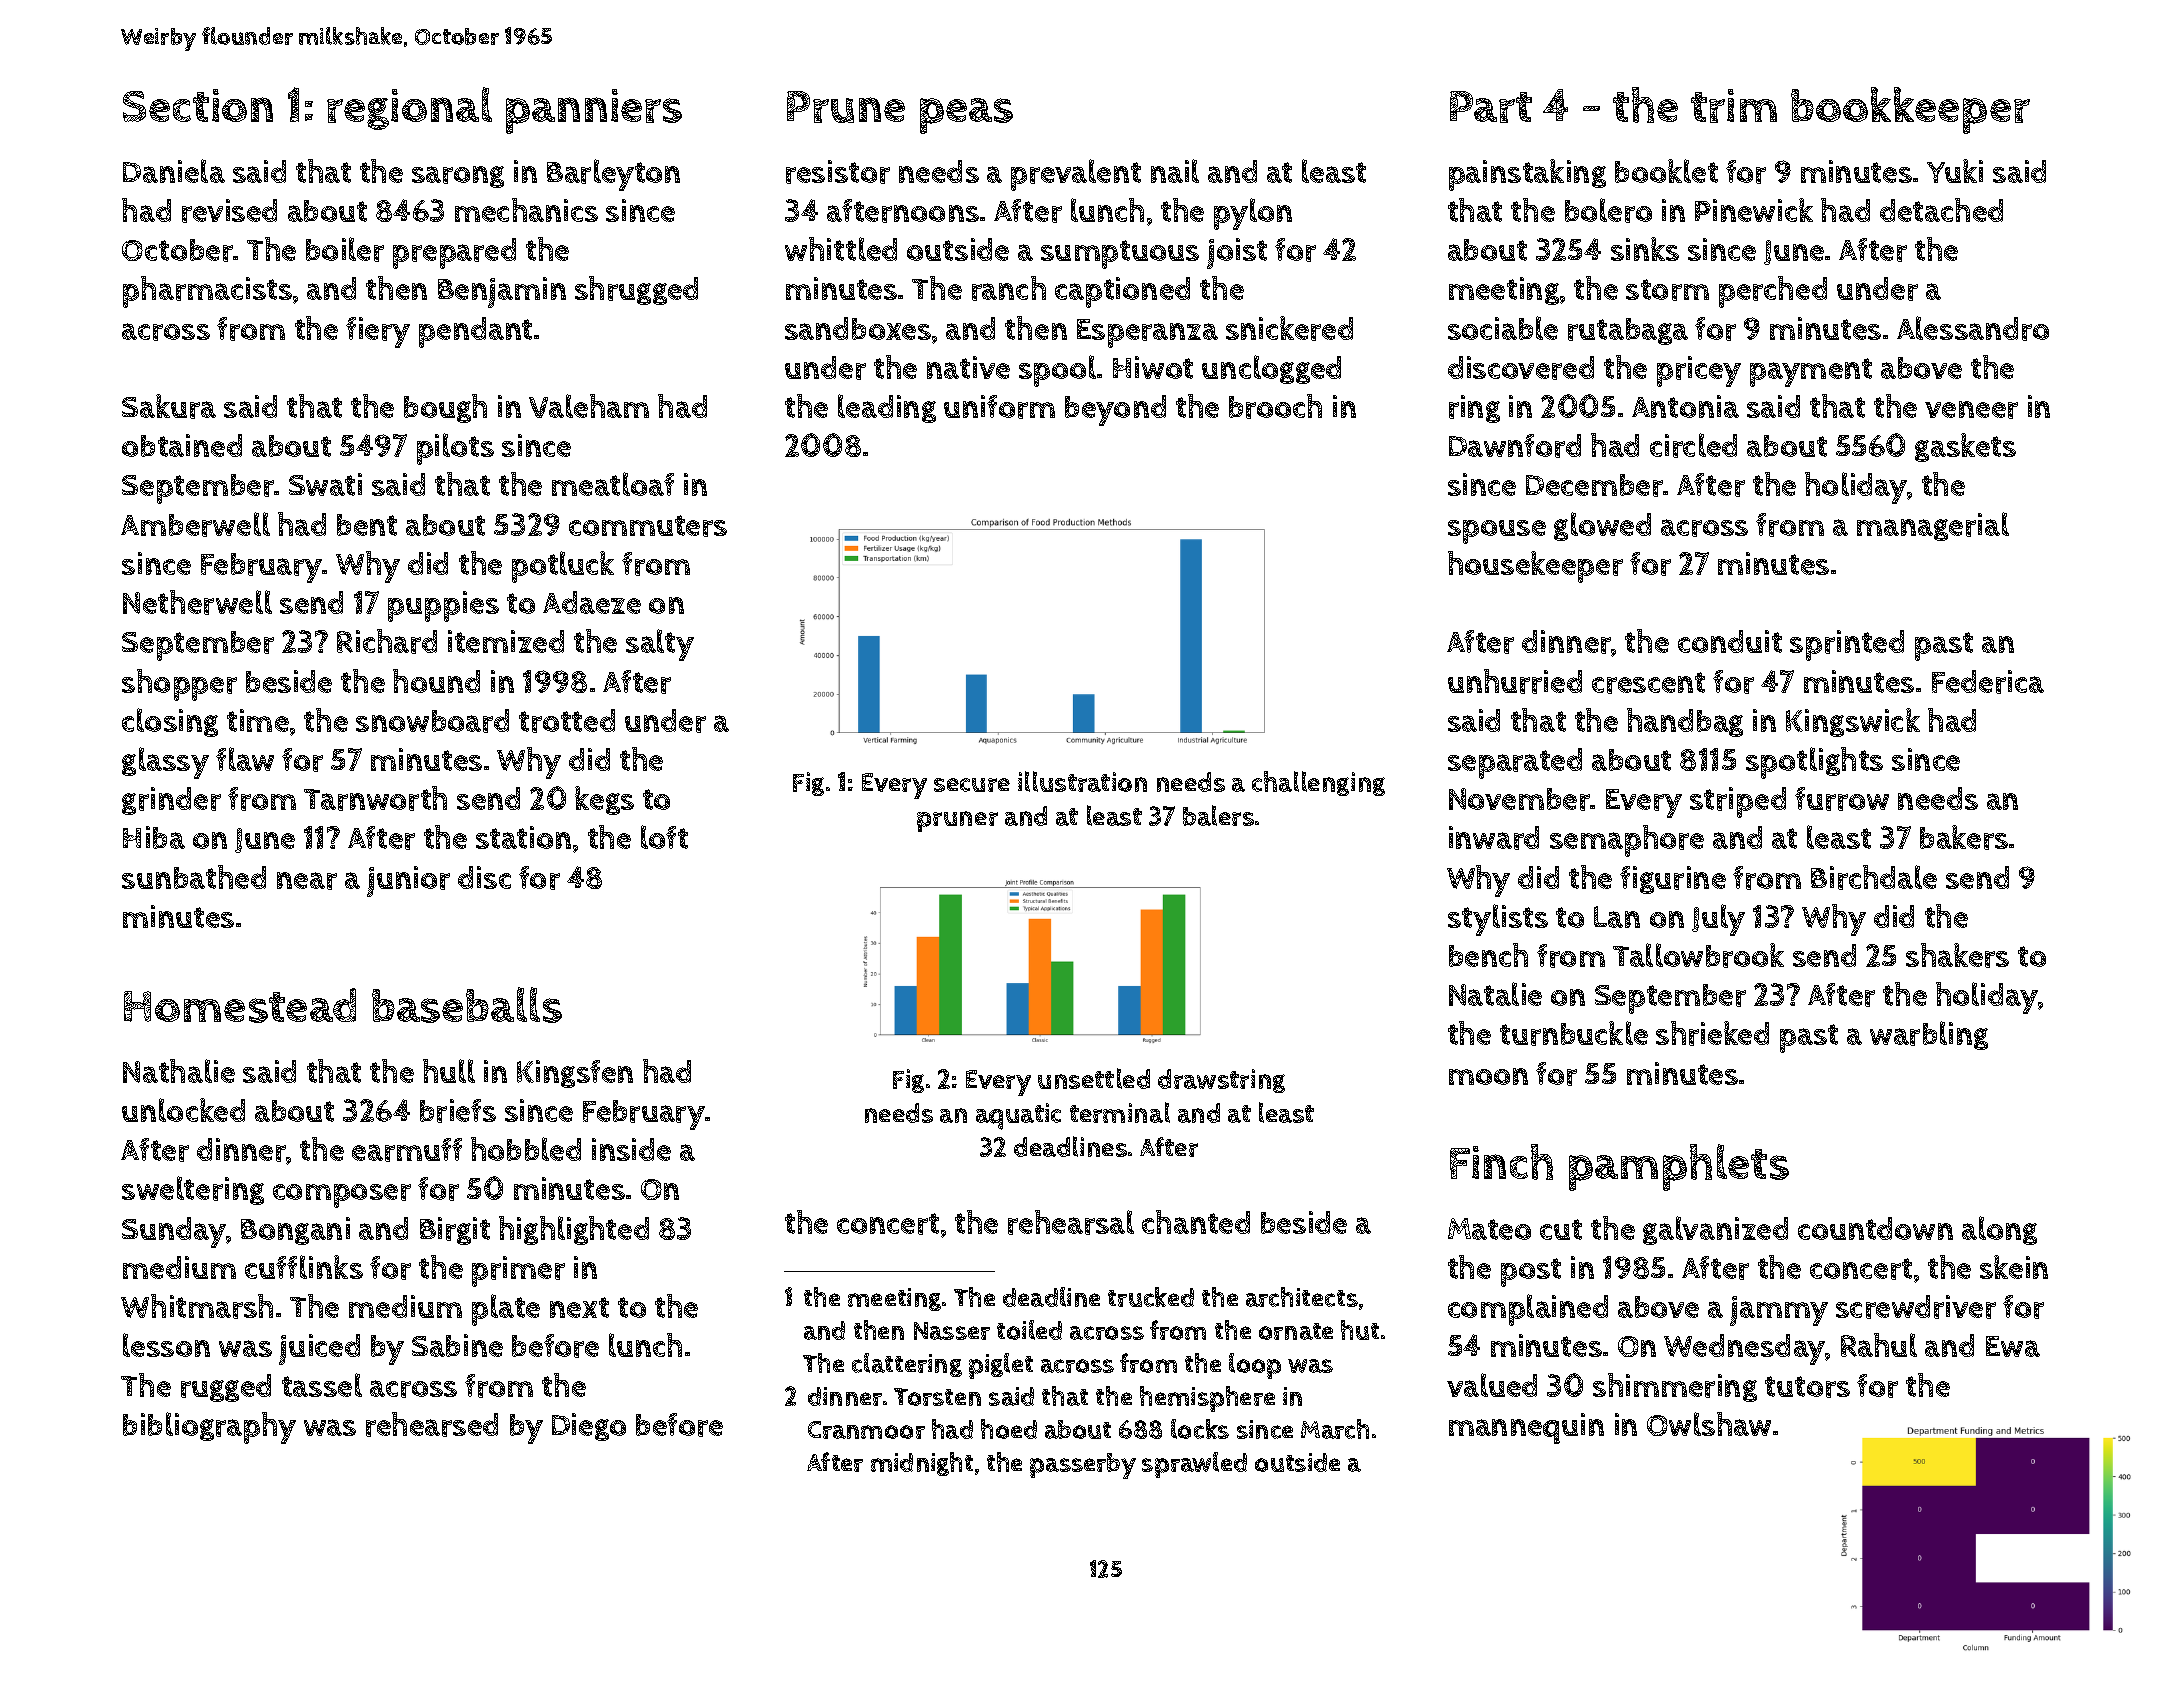 This screenshot has width=2178, height=1683. I want to click on housekeeper, so click(1535, 567).
